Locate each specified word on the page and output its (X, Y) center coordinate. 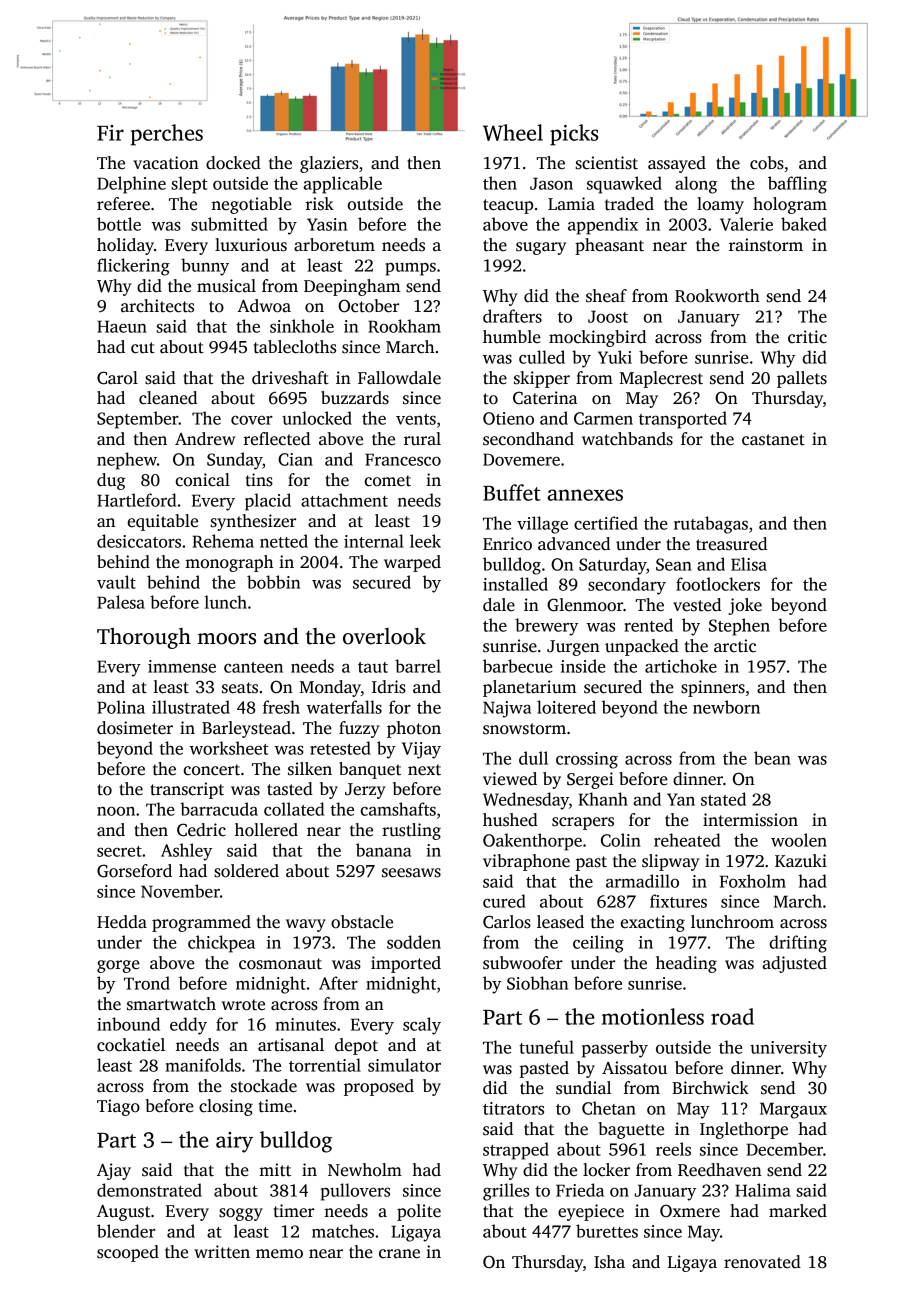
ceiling (598, 944)
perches (167, 135)
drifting (798, 944)
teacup (508, 206)
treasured (731, 544)
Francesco (403, 459)
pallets (802, 379)
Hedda (122, 922)
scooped (128, 1253)
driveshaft (290, 378)
